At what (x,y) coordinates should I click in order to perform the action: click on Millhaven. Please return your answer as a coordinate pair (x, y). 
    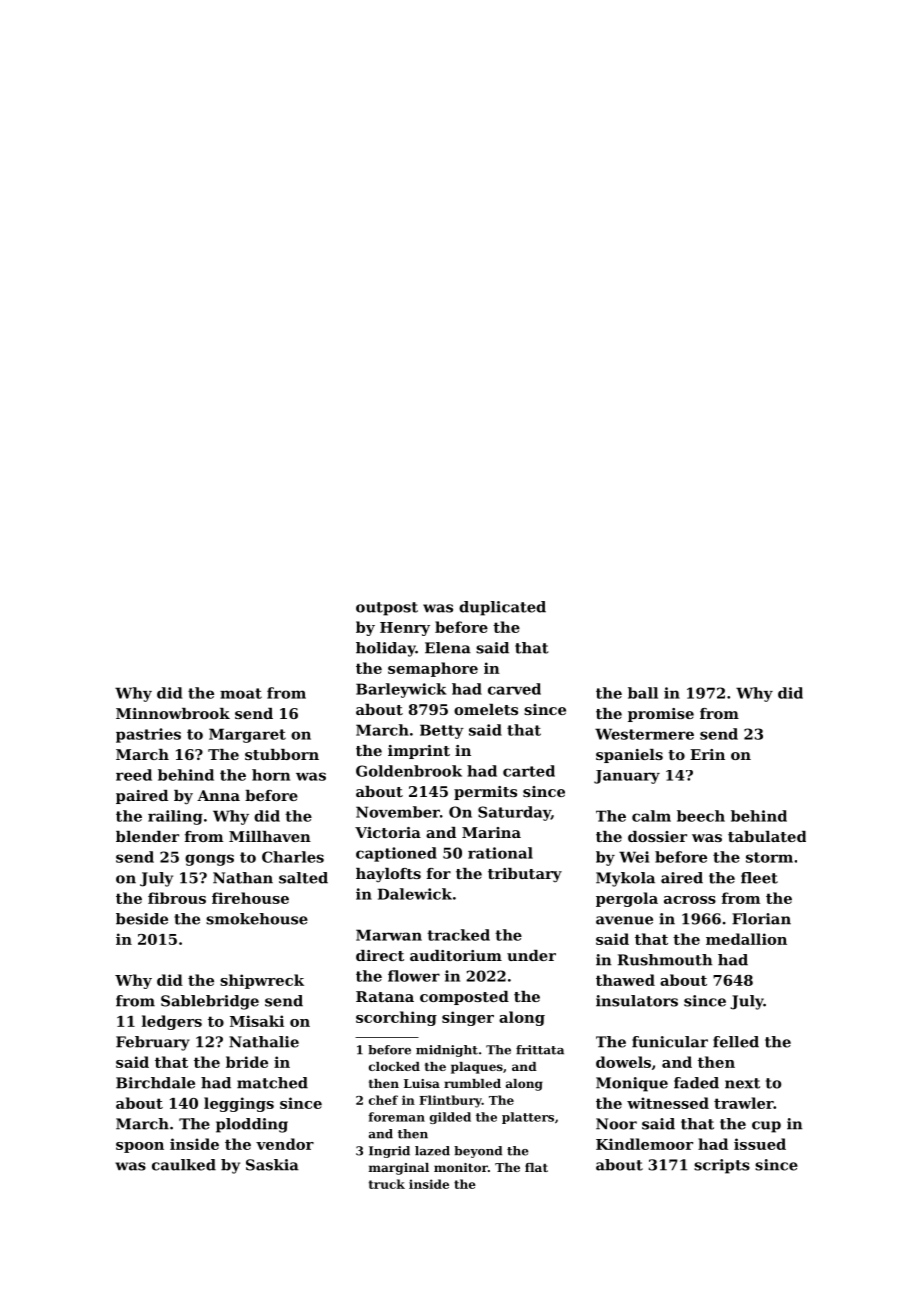
    Looking at the image, I should click on (270, 836).
